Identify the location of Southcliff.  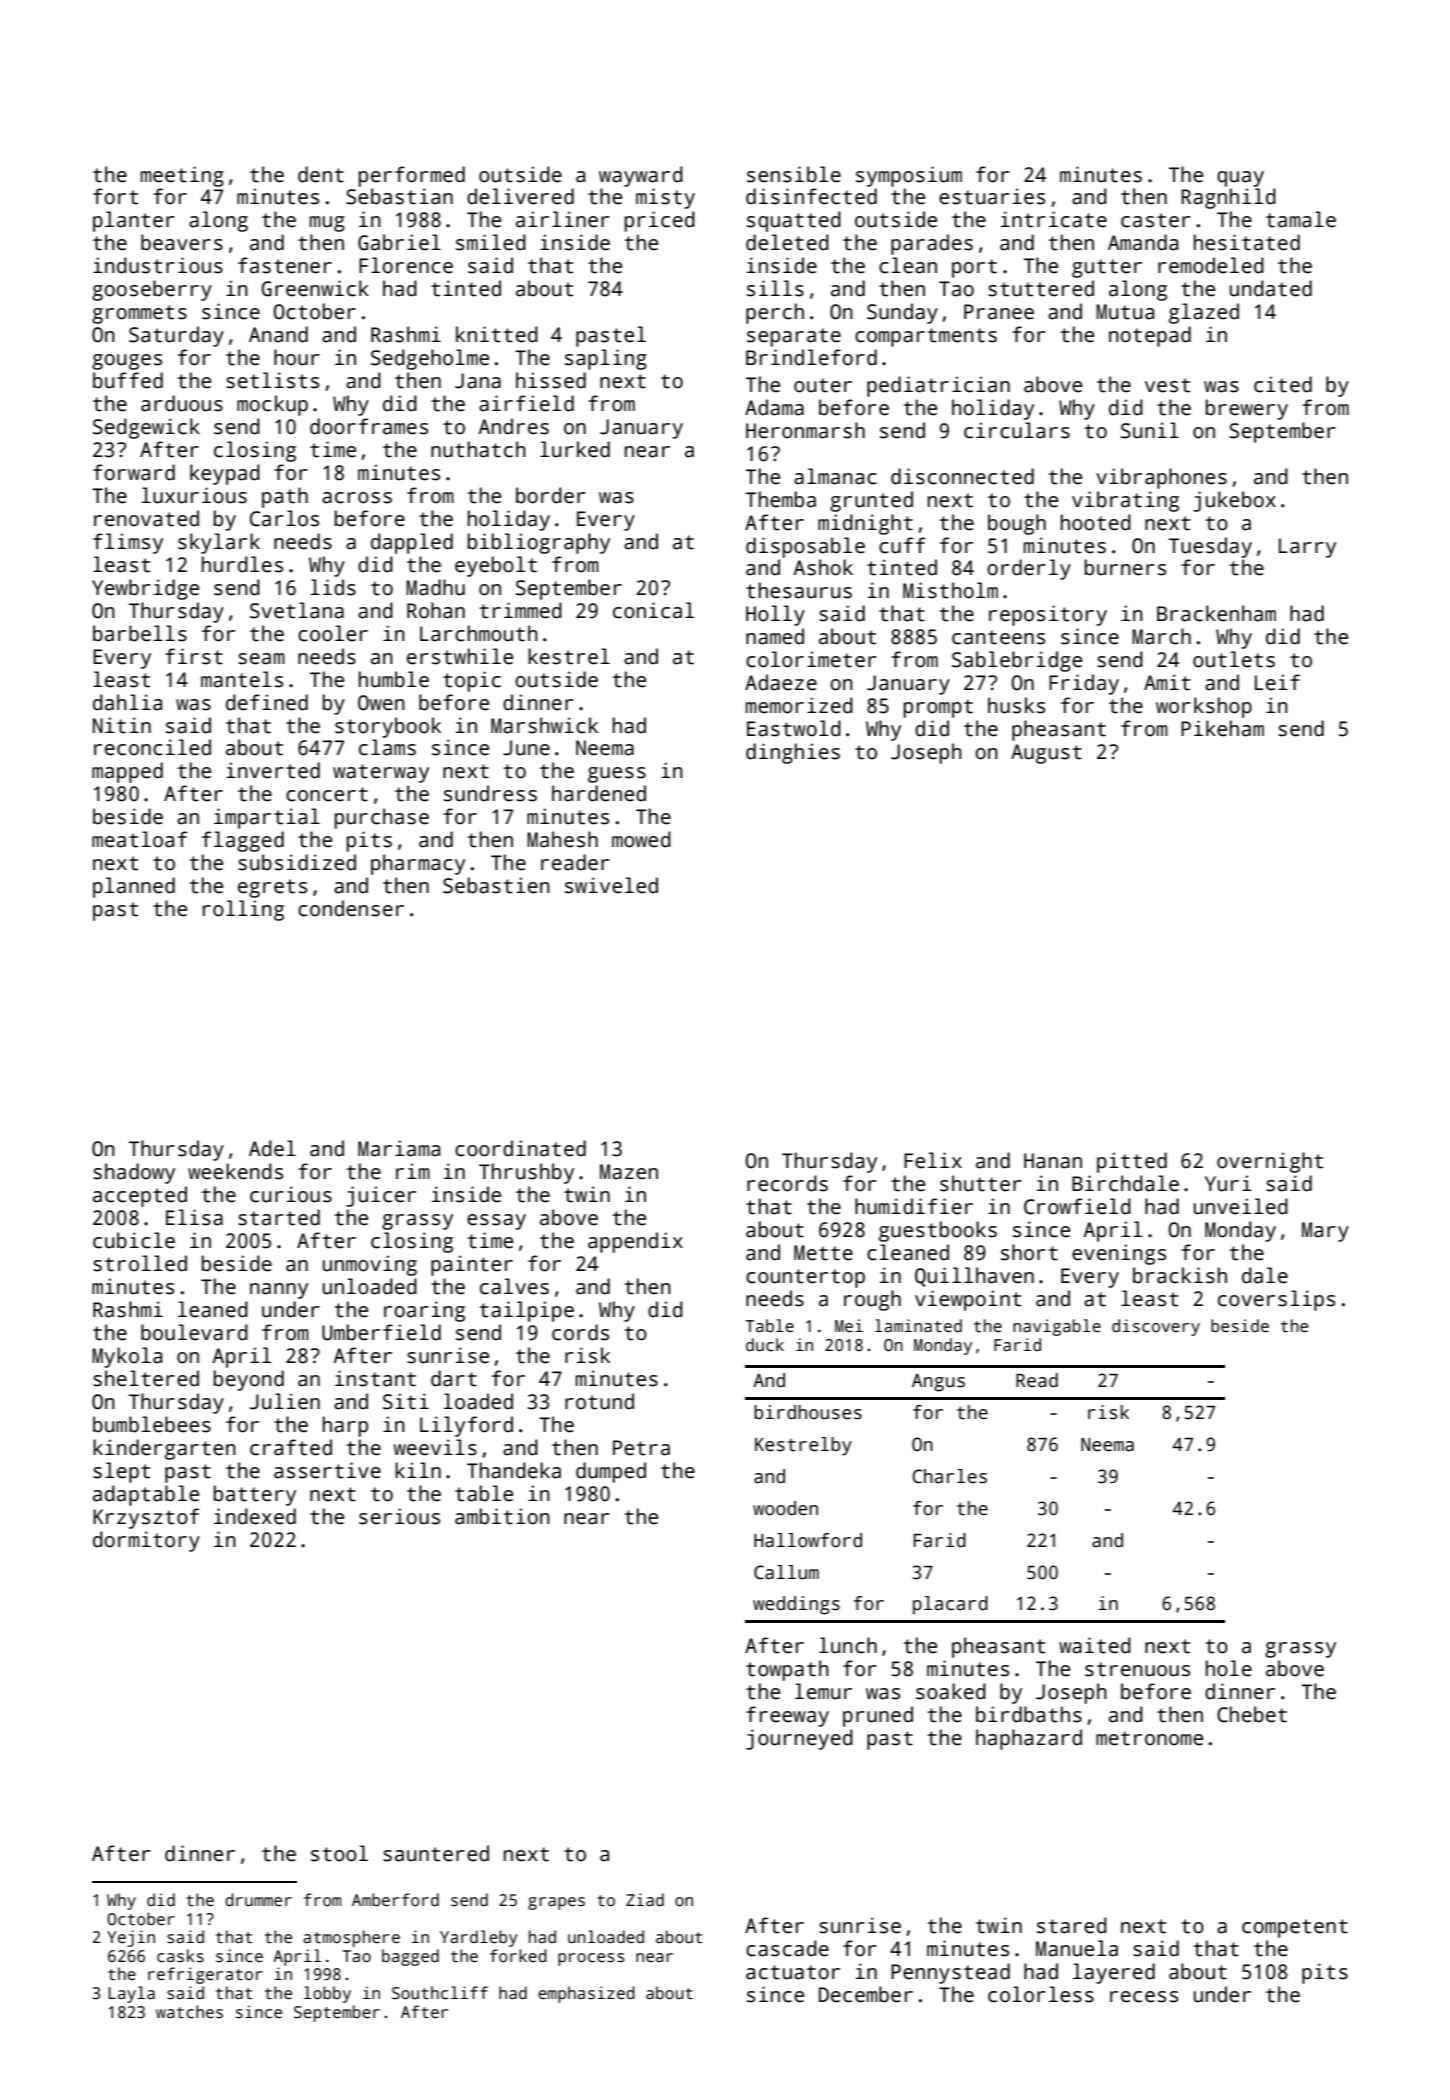
(440, 1993).
